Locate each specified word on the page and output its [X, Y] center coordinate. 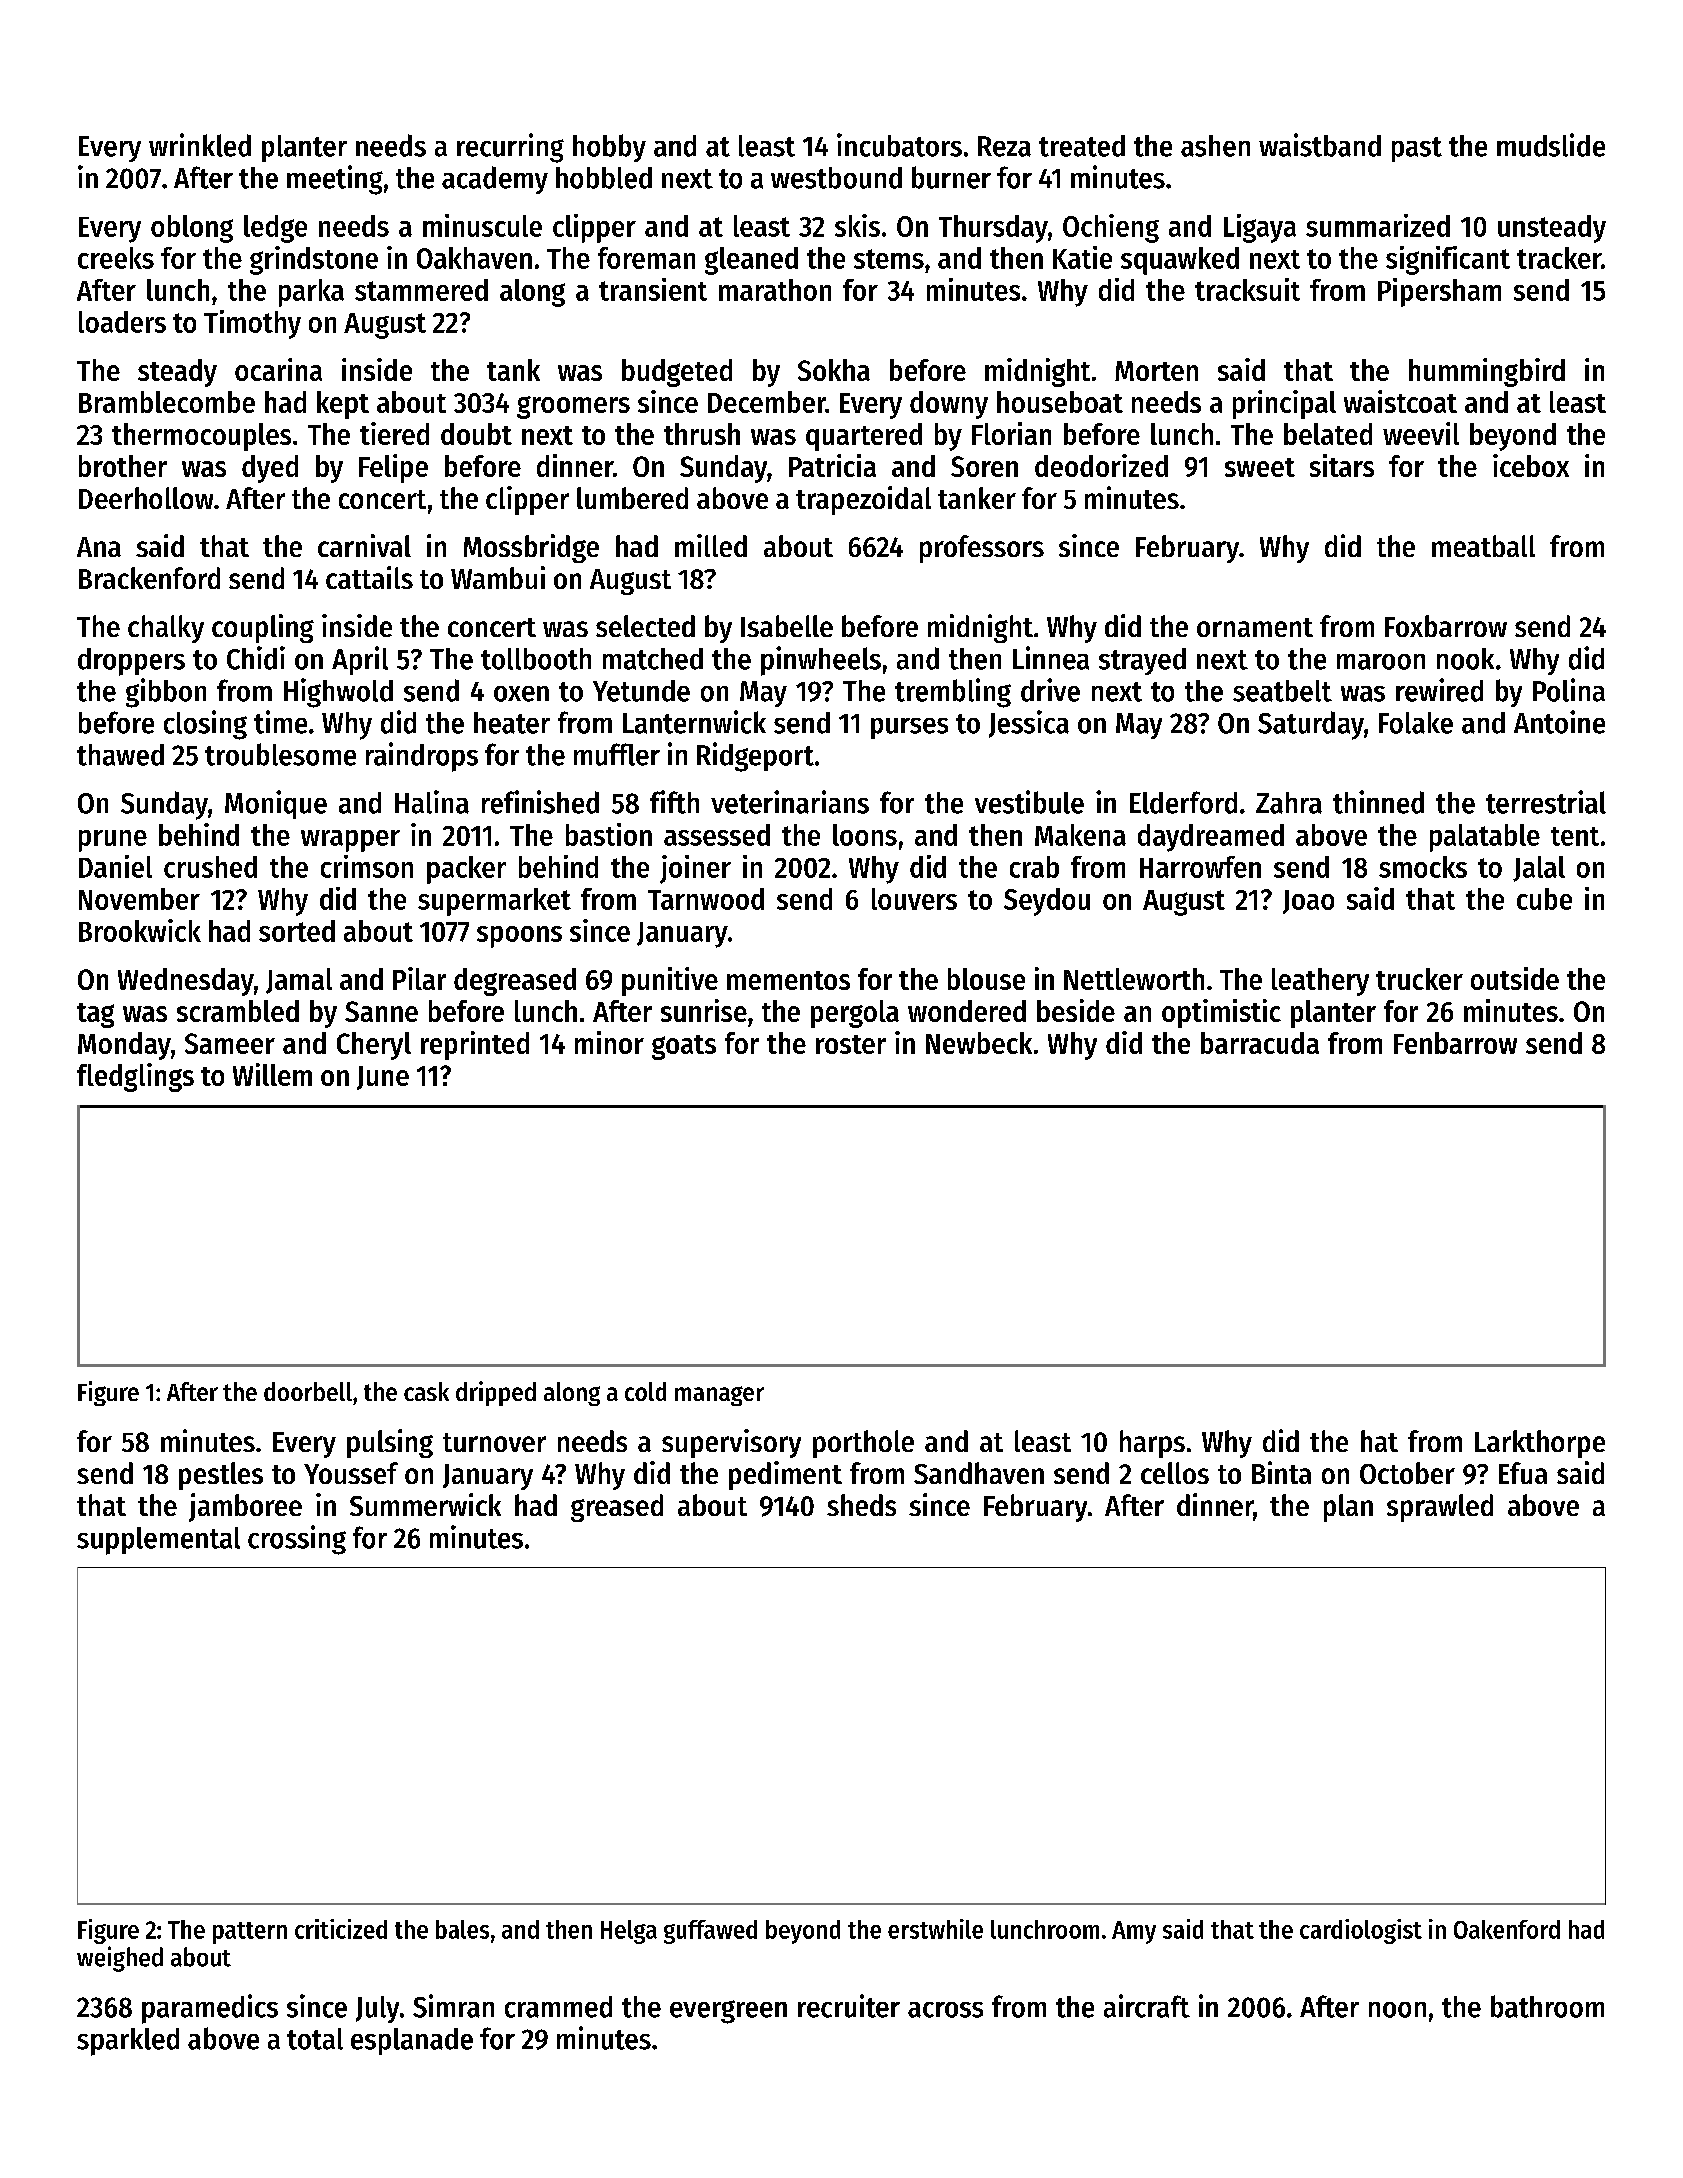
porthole [863, 1444]
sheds [861, 1505]
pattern [250, 1933]
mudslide [1551, 145]
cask [426, 1391]
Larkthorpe [1540, 1444]
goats [684, 1047]
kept [343, 405]
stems [889, 259]
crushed [210, 867]
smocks [1423, 867]
